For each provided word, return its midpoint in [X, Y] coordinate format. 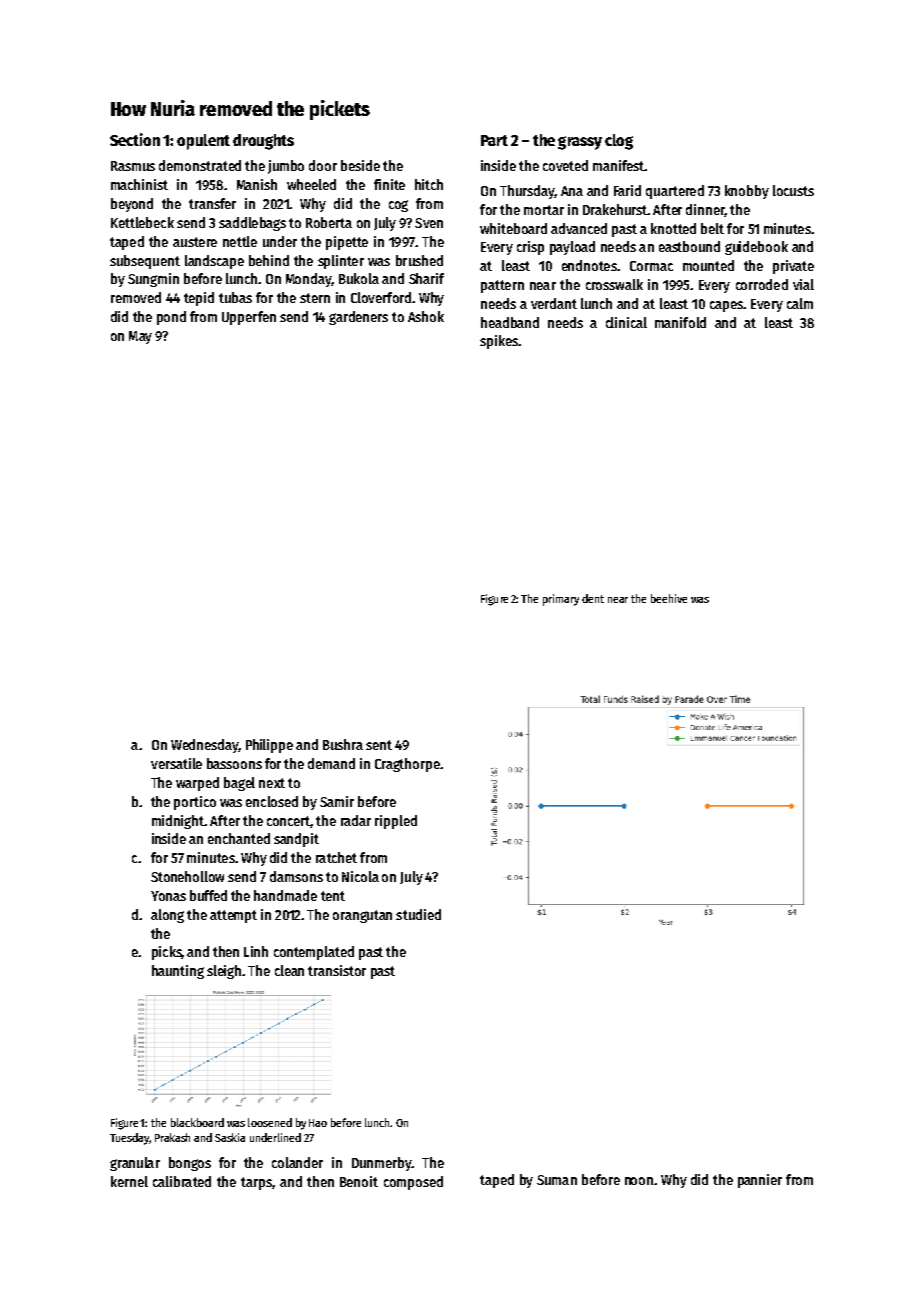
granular [135, 1164]
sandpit [296, 840]
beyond [132, 205]
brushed [419, 260]
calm [800, 303]
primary [561, 600]
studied [418, 914]
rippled [396, 822]
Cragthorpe [407, 765]
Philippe [269, 746]
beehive [669, 598]
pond [171, 318]
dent [593, 598]
